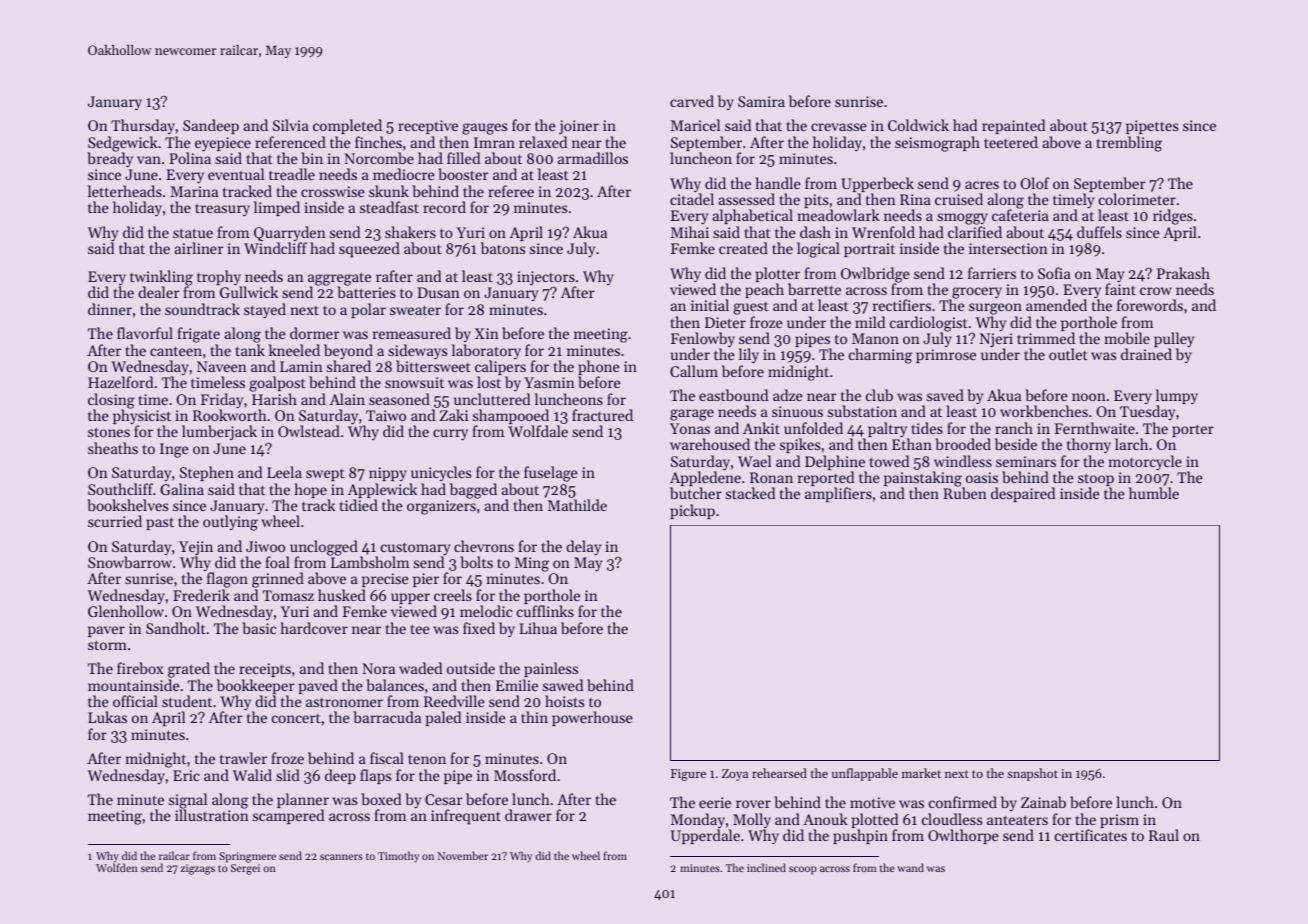 The height and width of the page is (924, 1308). What do you see at coordinates (692, 511) in the page?
I see `pickup` at bounding box center [692, 511].
